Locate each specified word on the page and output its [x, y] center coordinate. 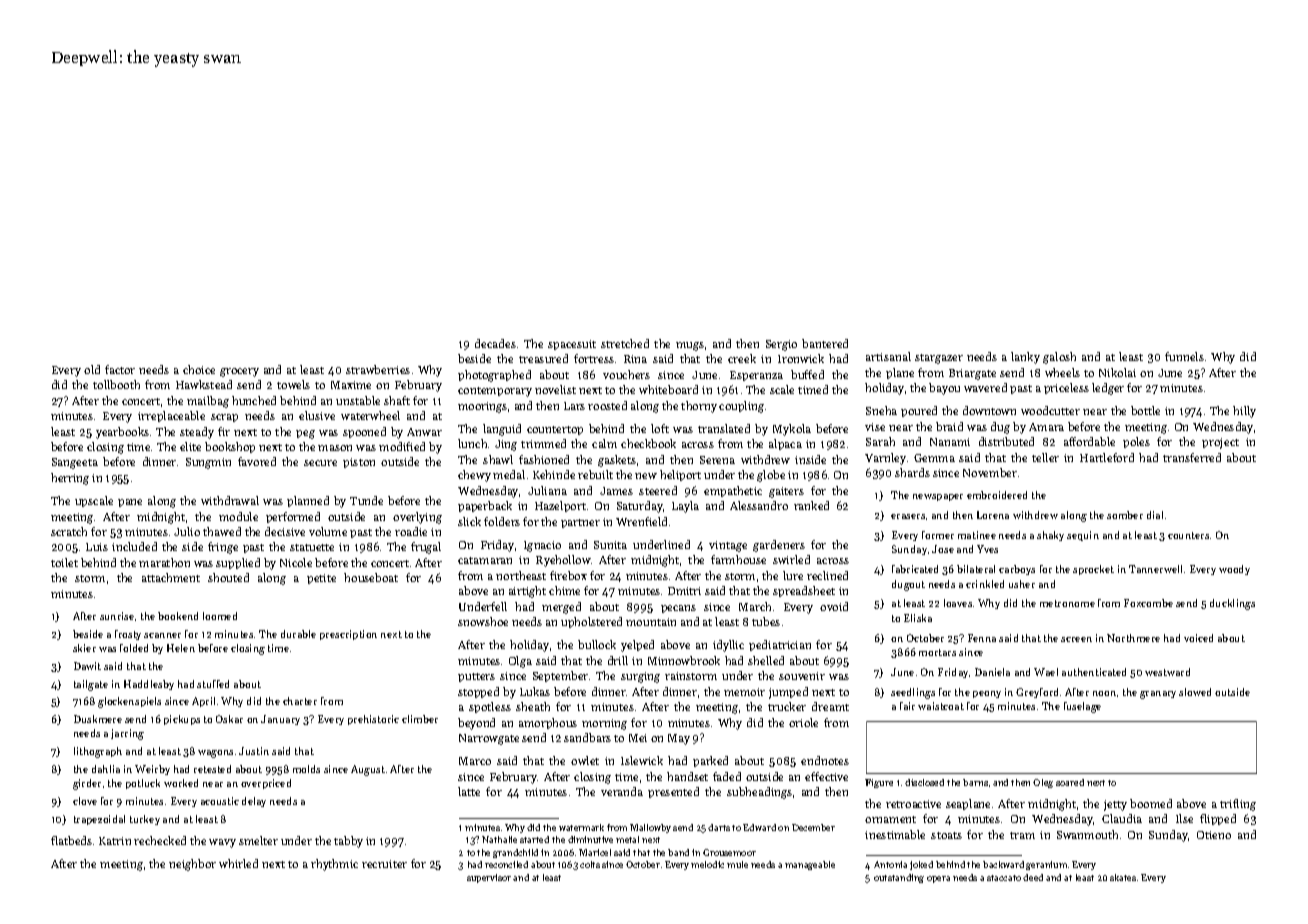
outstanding [899, 878]
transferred [1192, 457]
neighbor [192, 865]
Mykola [792, 430]
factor [120, 369]
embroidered [997, 495]
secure [320, 463]
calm [604, 443]
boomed [1151, 803]
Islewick [642, 760]
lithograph [98, 752]
